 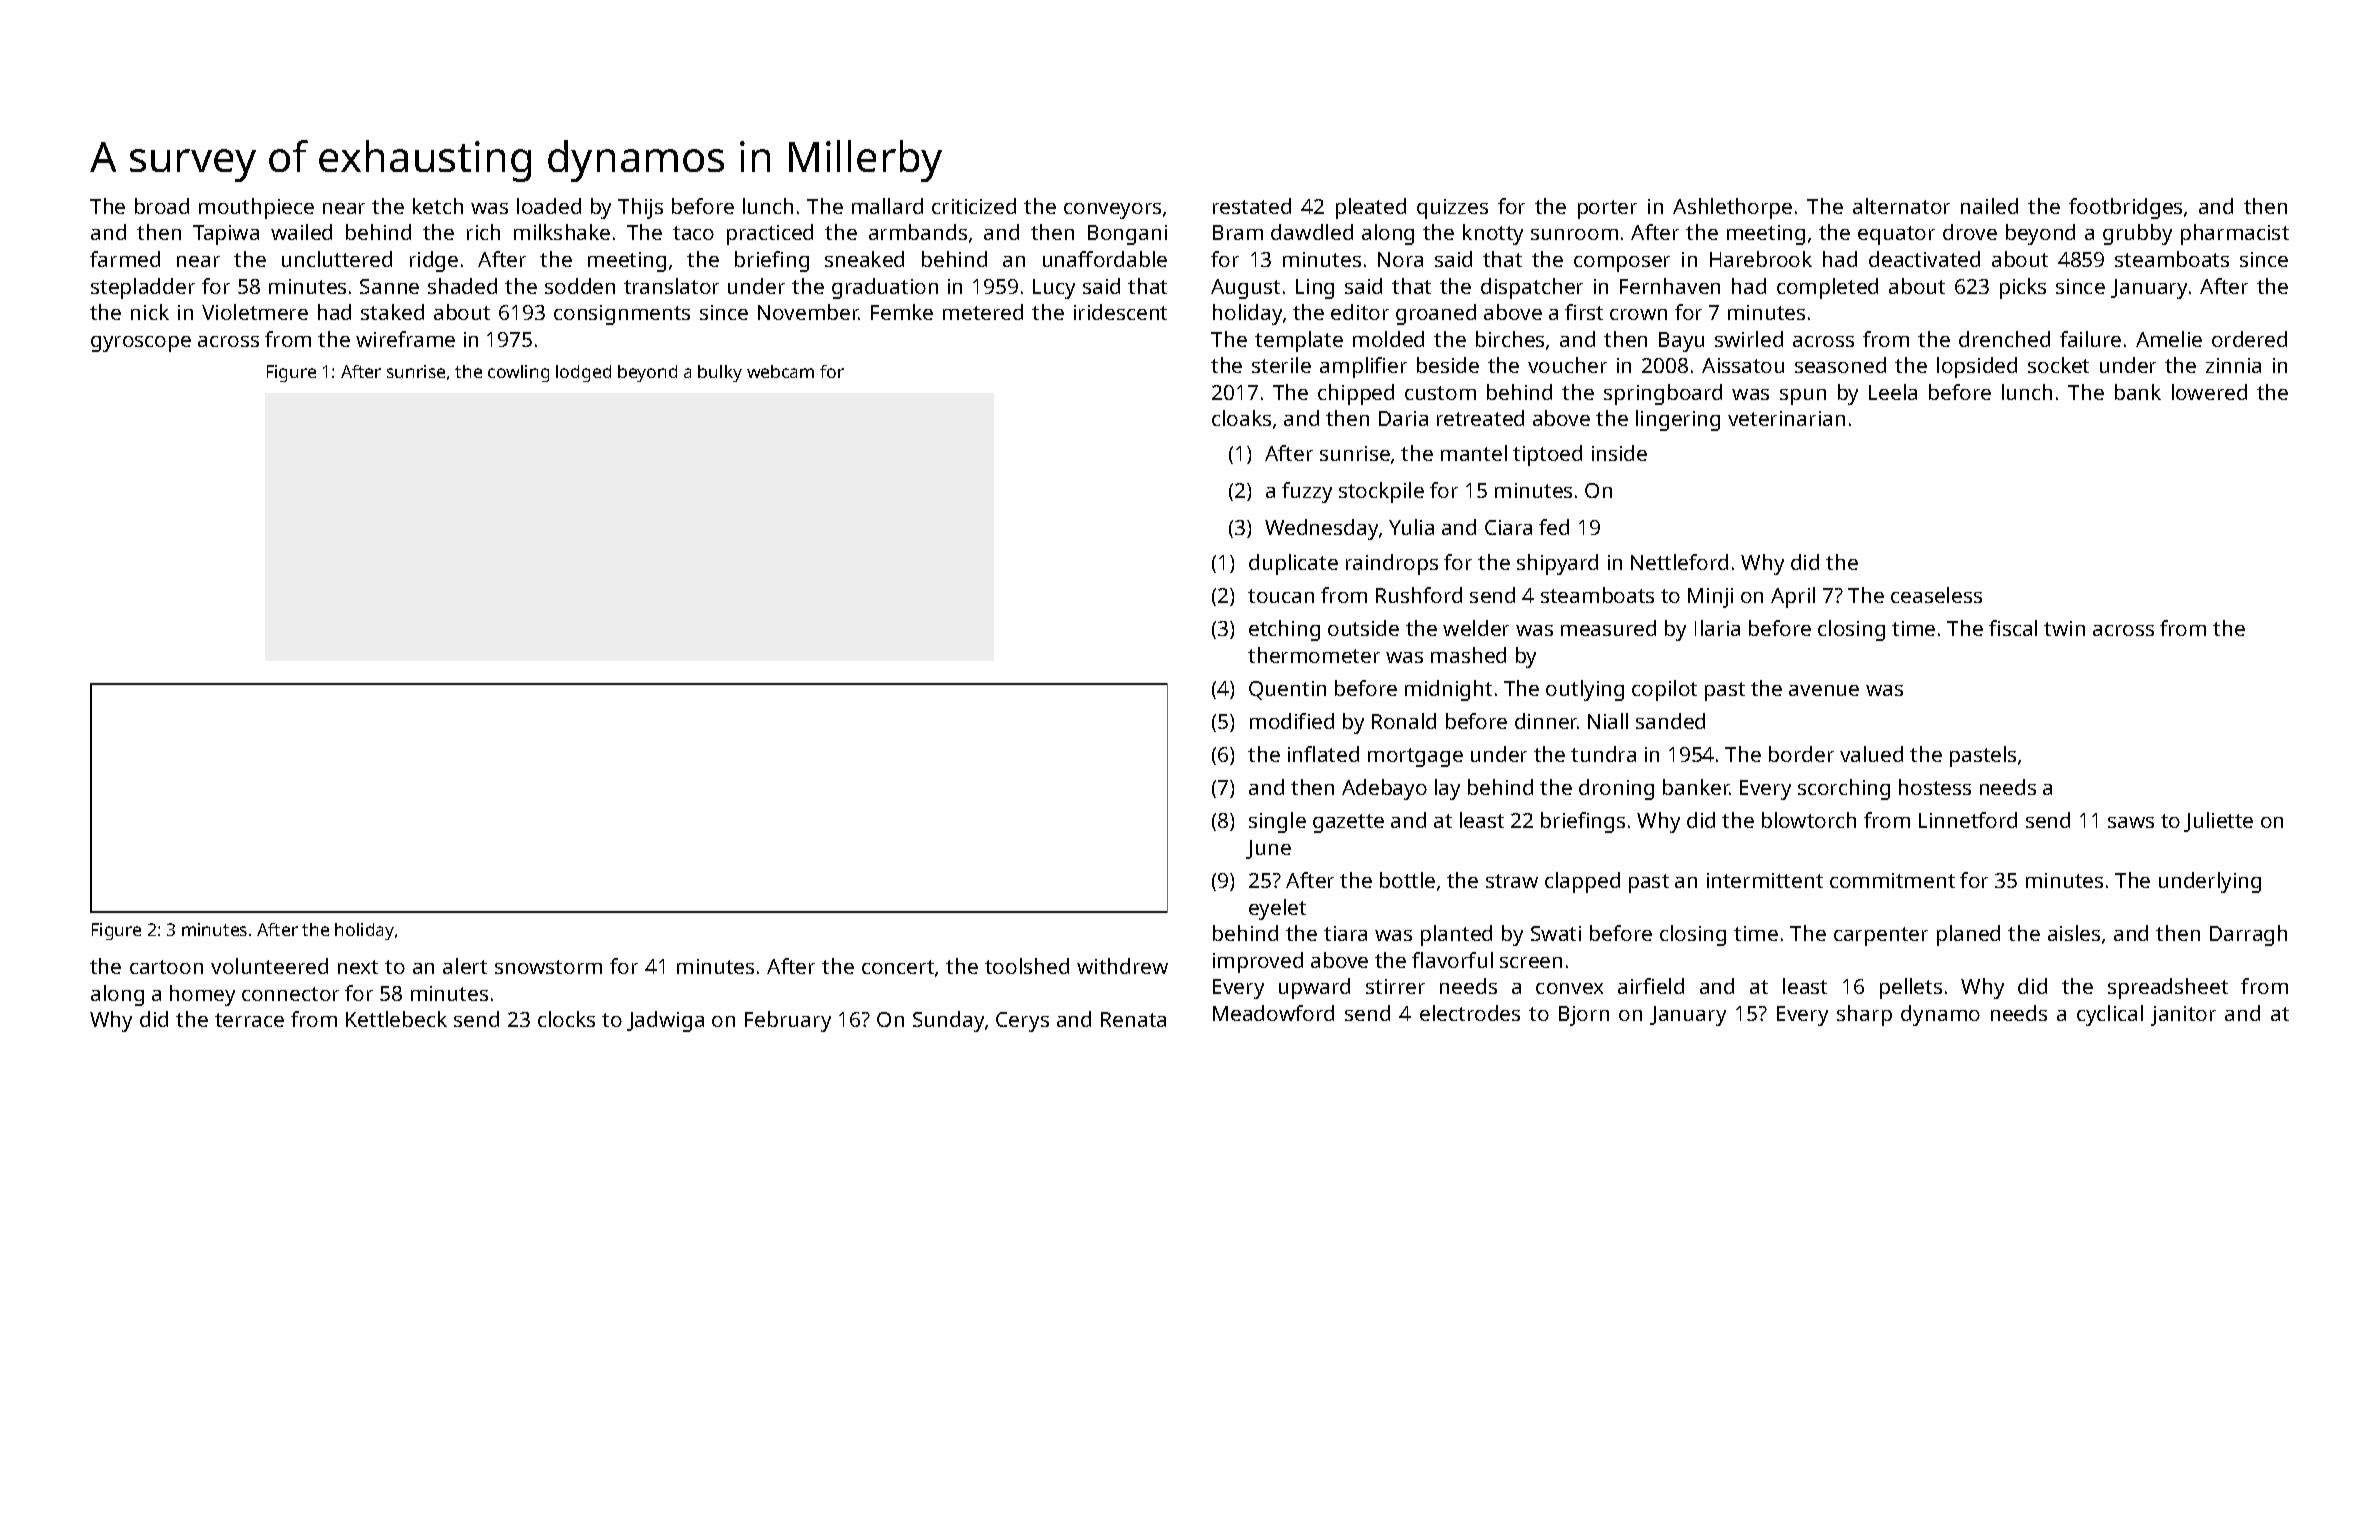 What do you see at coordinates (1277, 822) in the image?
I see `single` at bounding box center [1277, 822].
